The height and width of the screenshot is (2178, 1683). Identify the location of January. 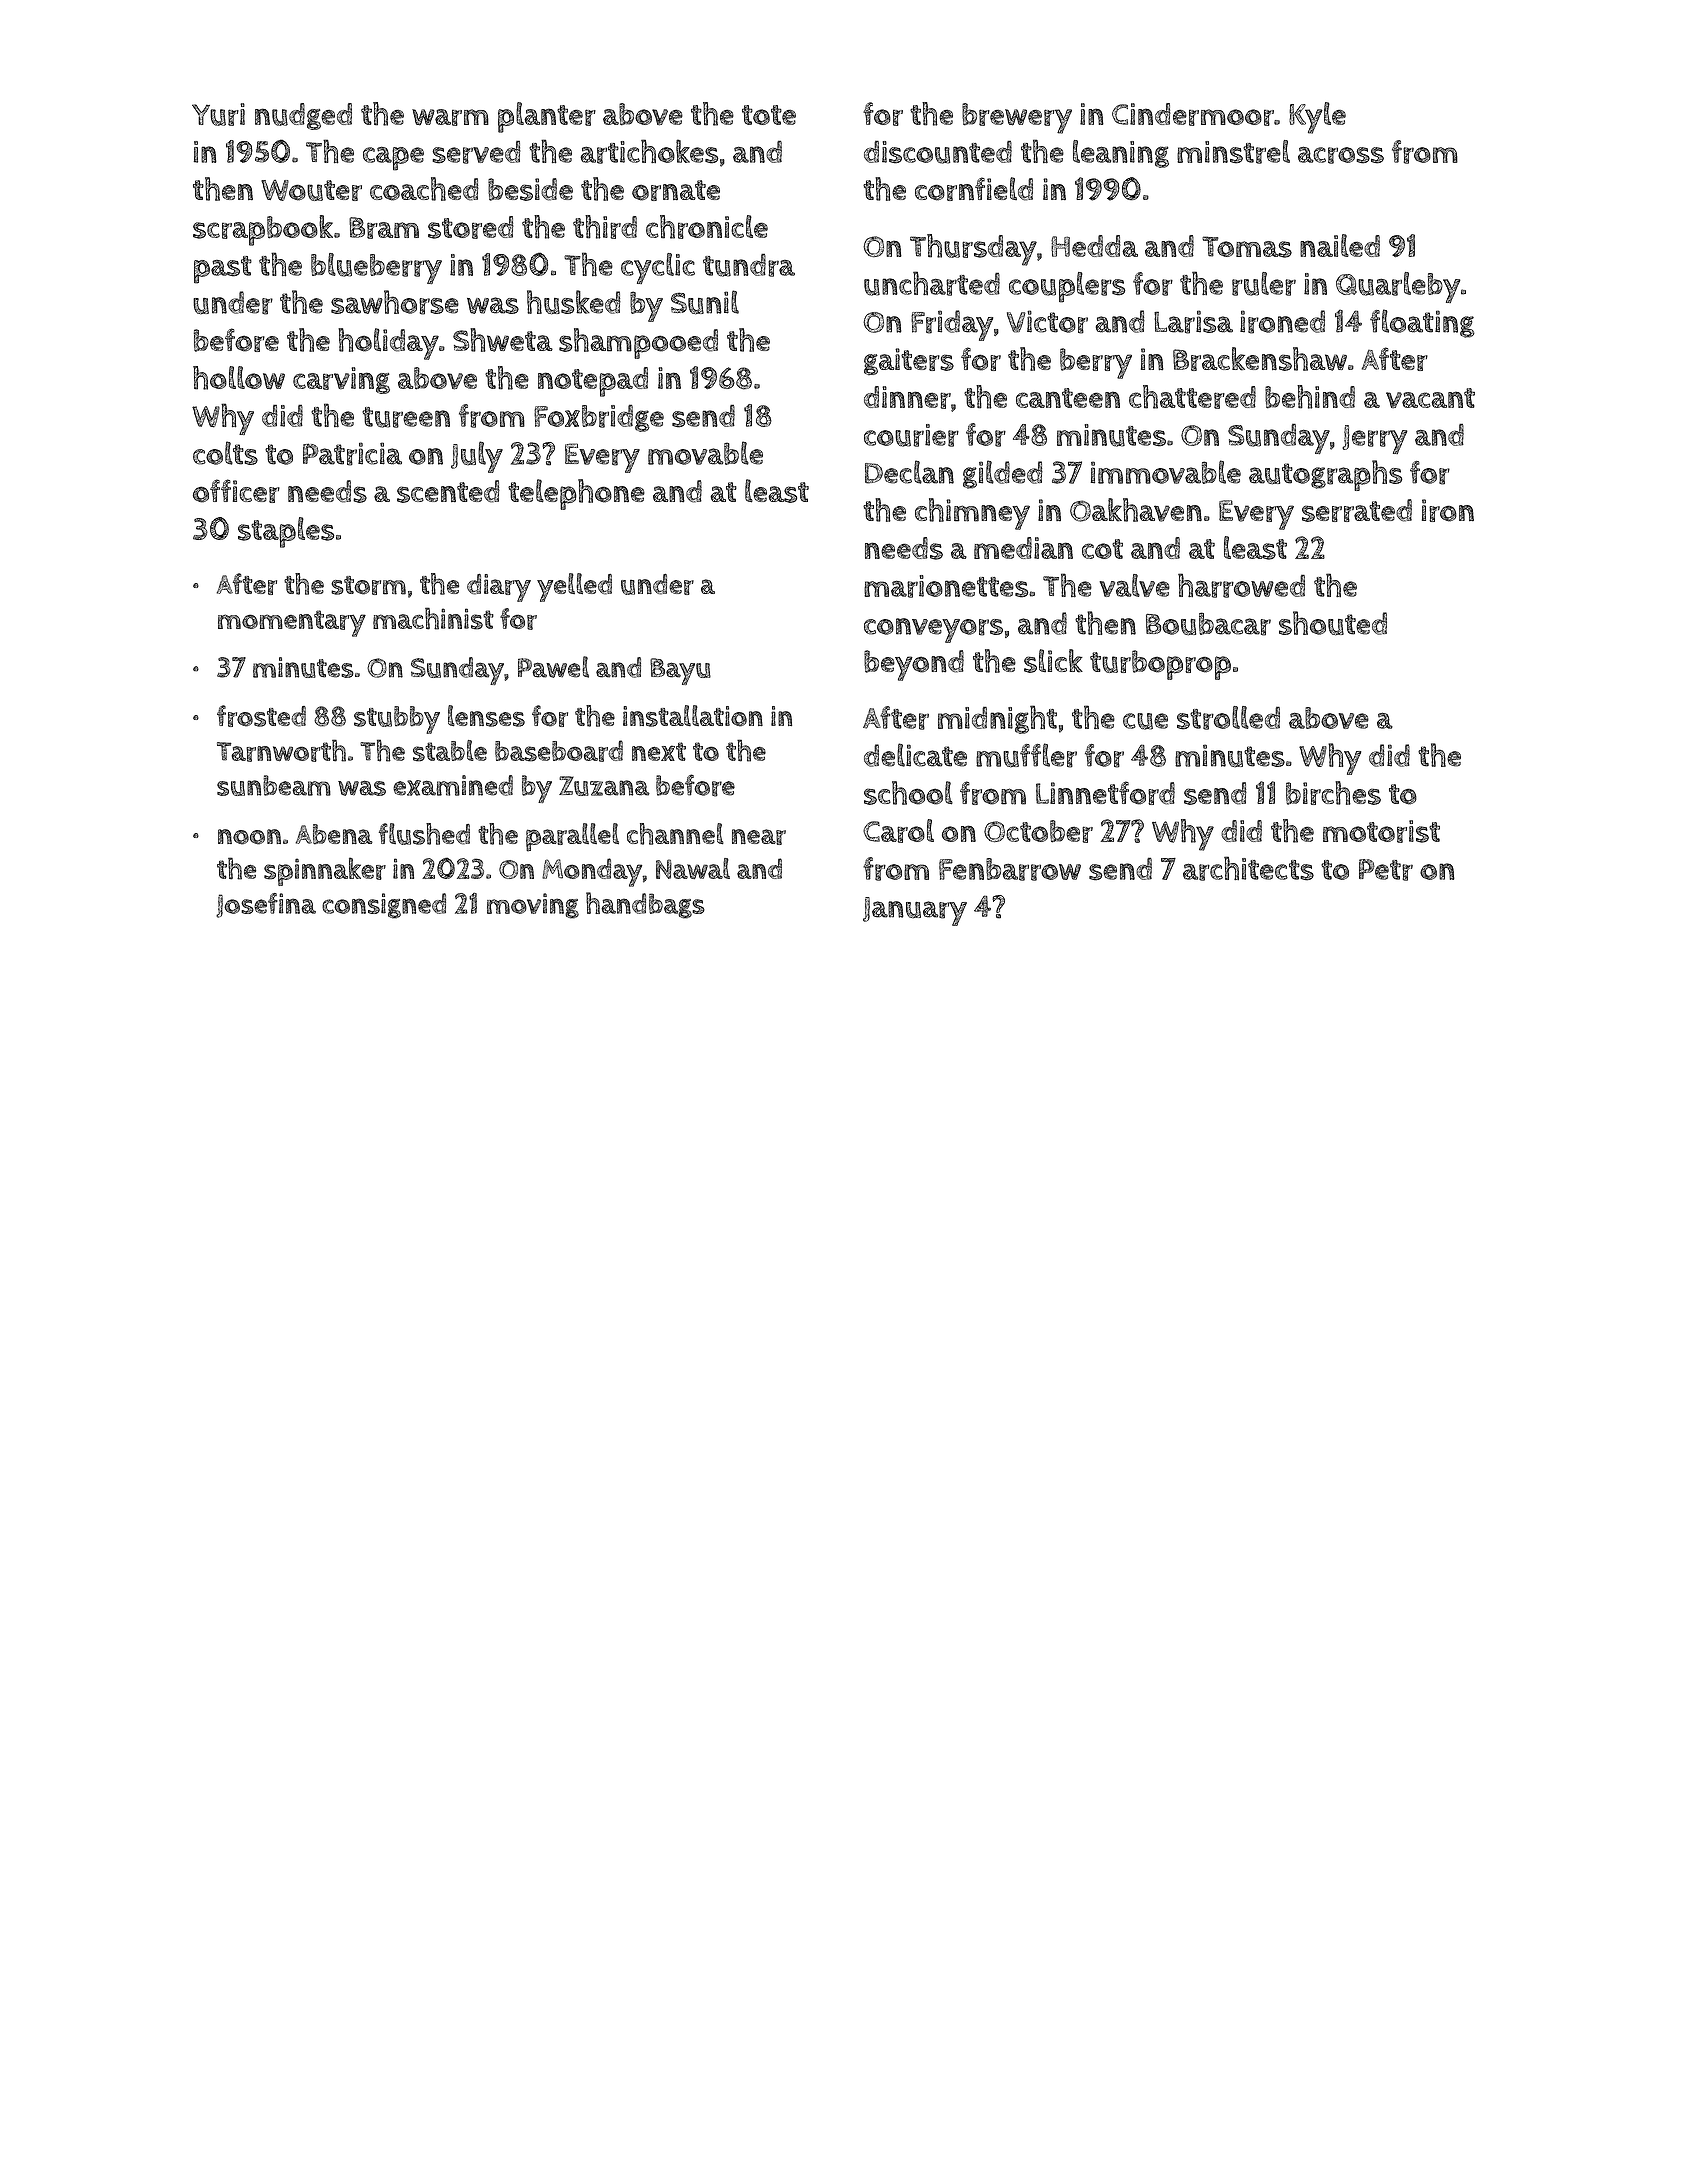
(915, 911).
